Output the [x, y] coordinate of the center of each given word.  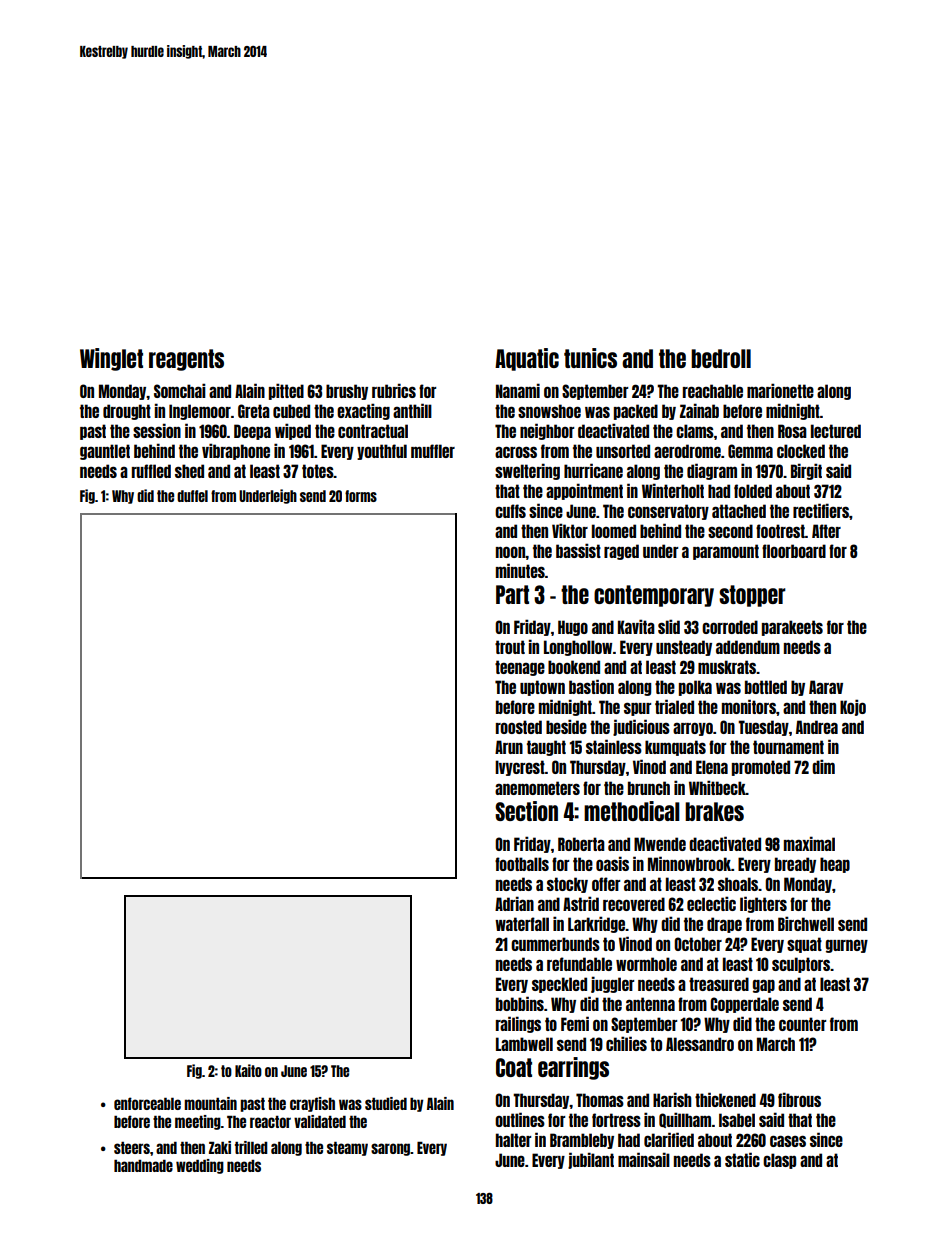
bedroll [721, 358]
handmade [143, 1165]
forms [361, 496]
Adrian [514, 903]
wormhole [646, 964]
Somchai [180, 390]
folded [753, 491]
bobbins [520, 1003]
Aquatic [527, 359]
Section [526, 811]
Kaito [248, 1070]
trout [510, 647]
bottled [766, 687]
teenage [520, 668]
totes [318, 471]
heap [835, 865]
